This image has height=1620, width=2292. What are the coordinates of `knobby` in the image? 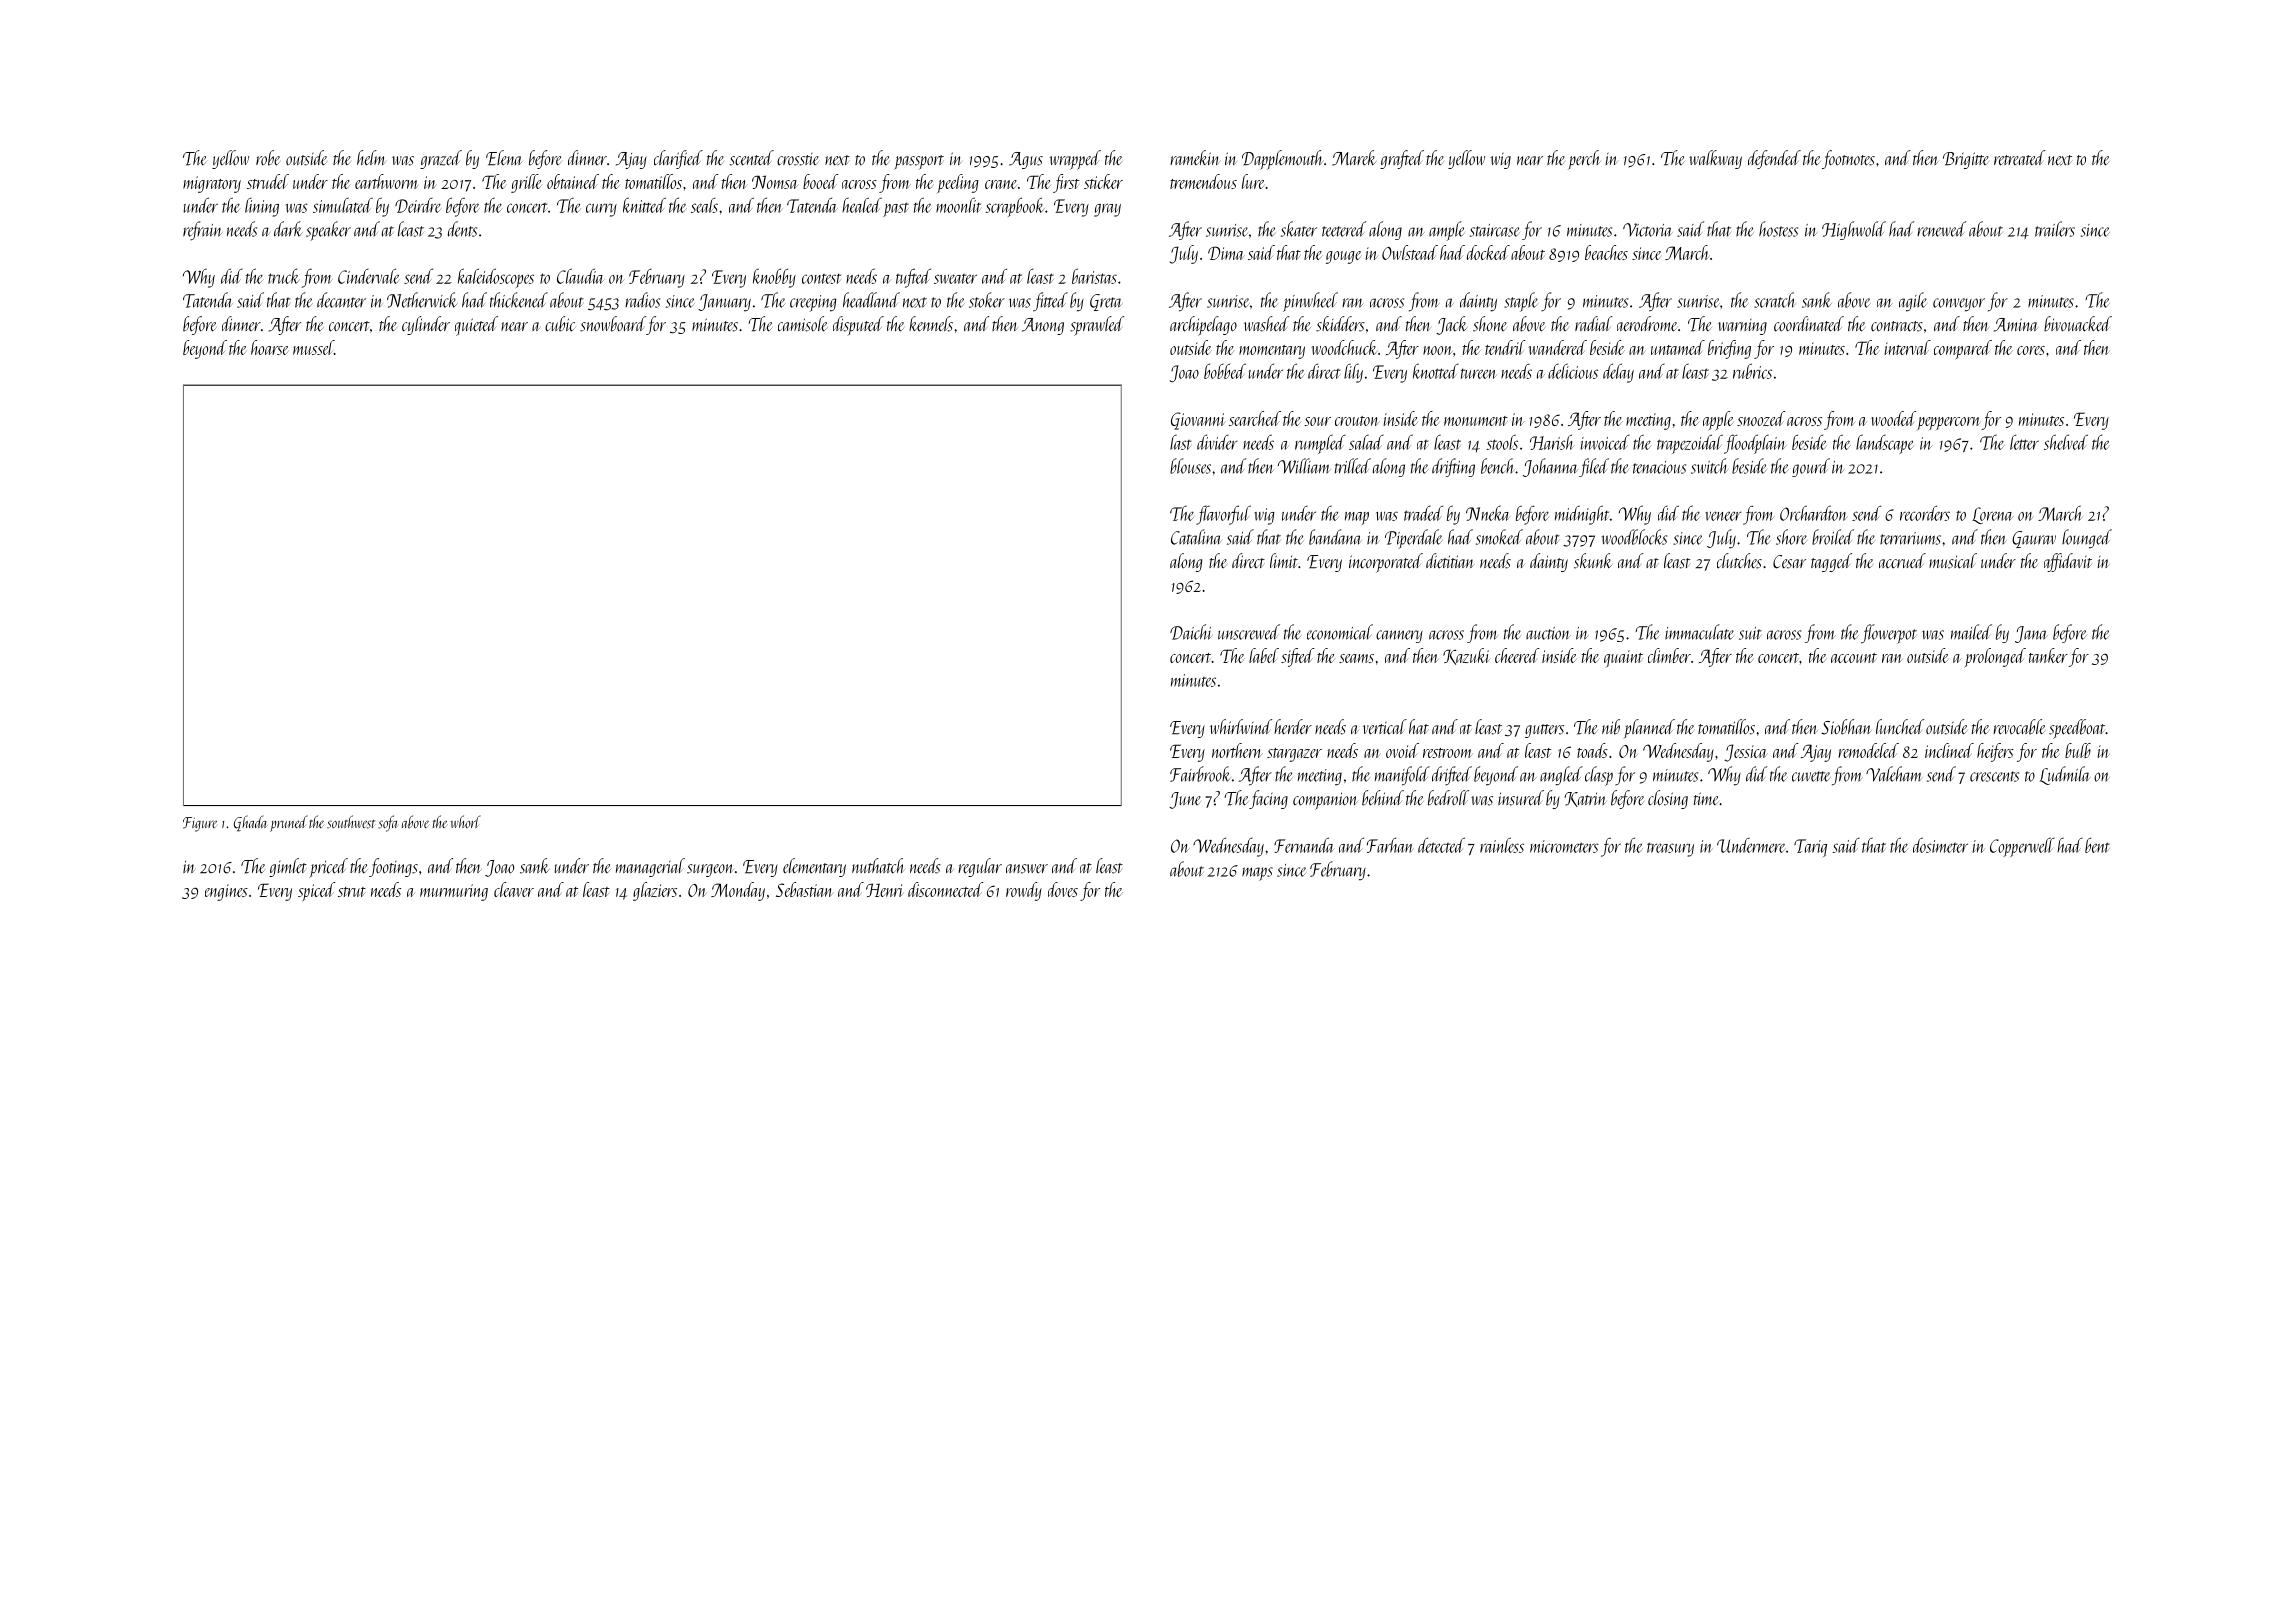 It's located at (774, 278).
